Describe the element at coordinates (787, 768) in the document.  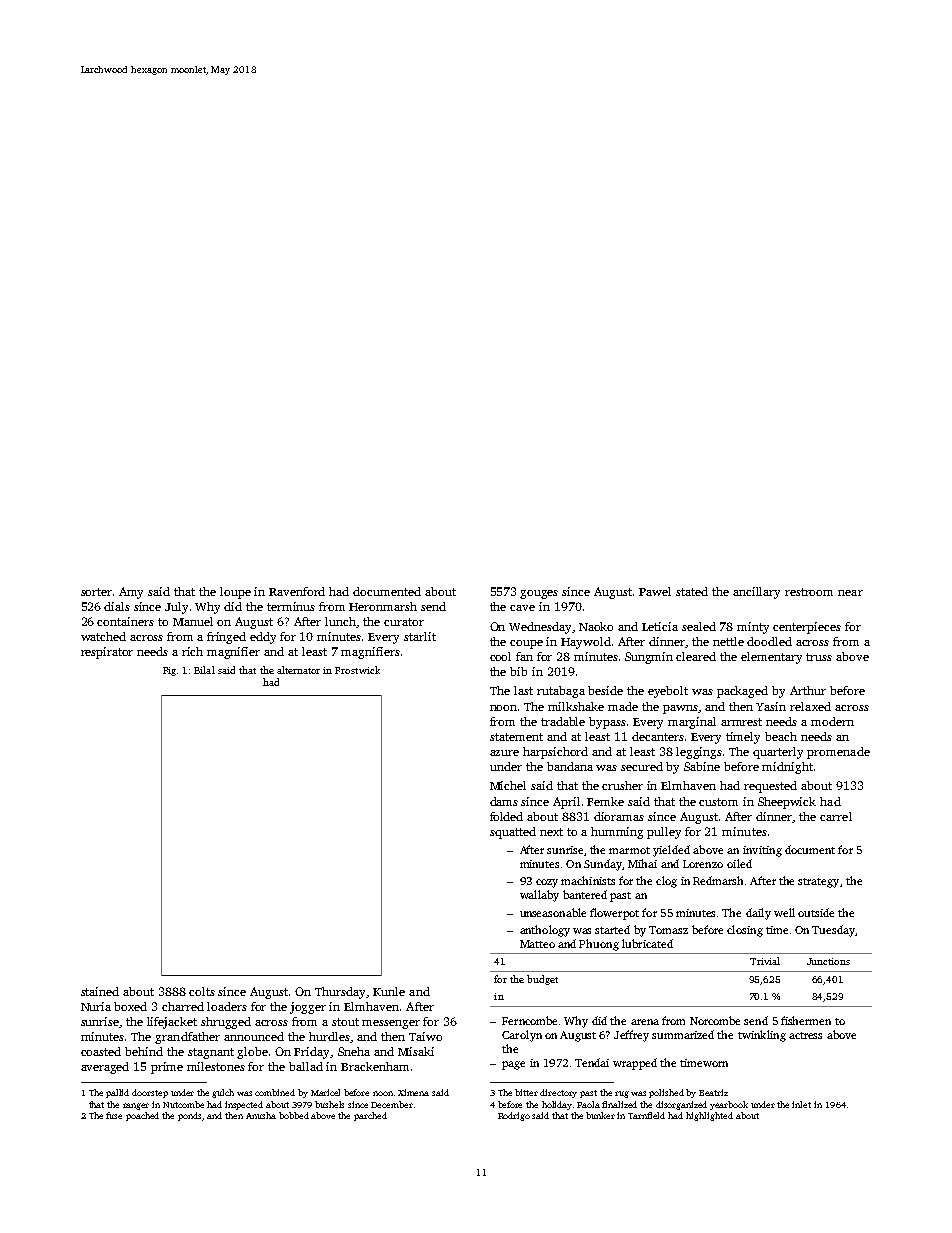
I see `midnight` at that location.
